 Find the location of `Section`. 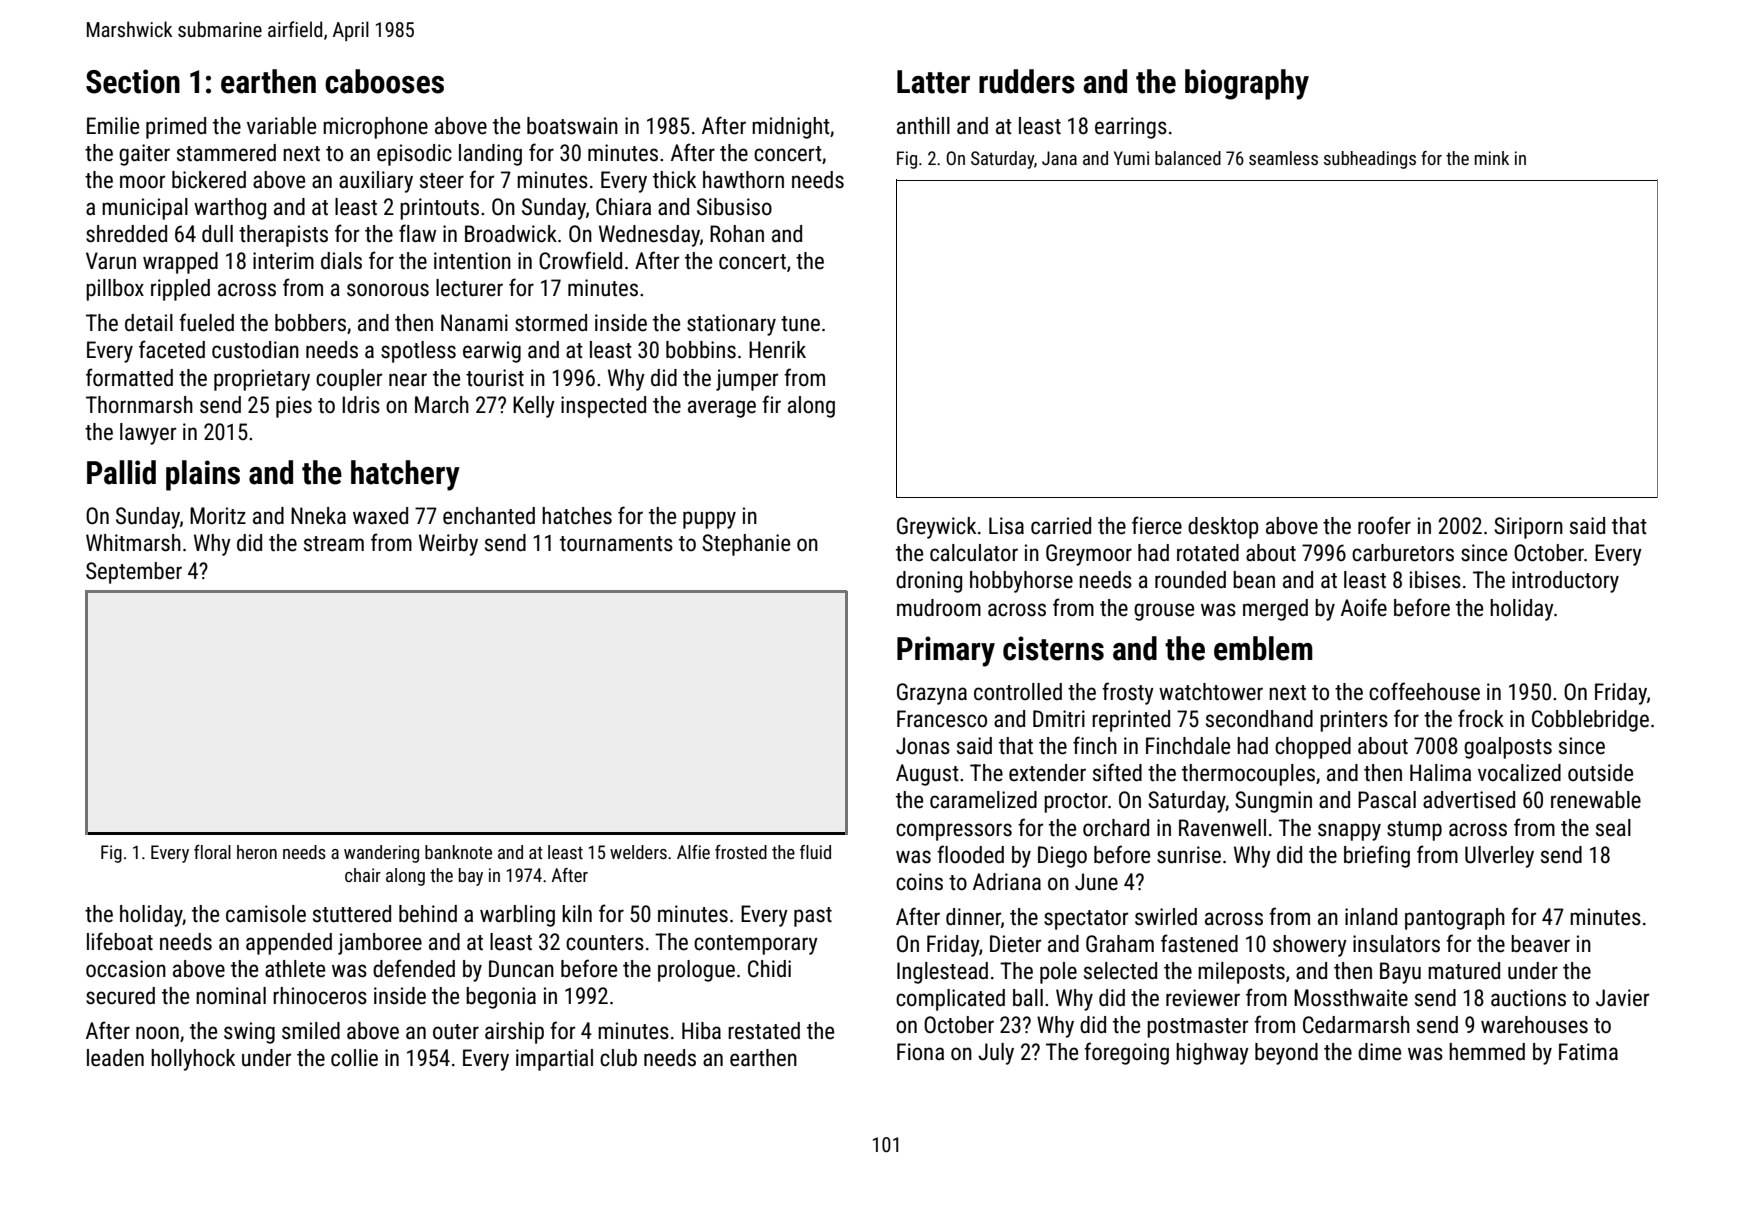

Section is located at coordinates (133, 81).
